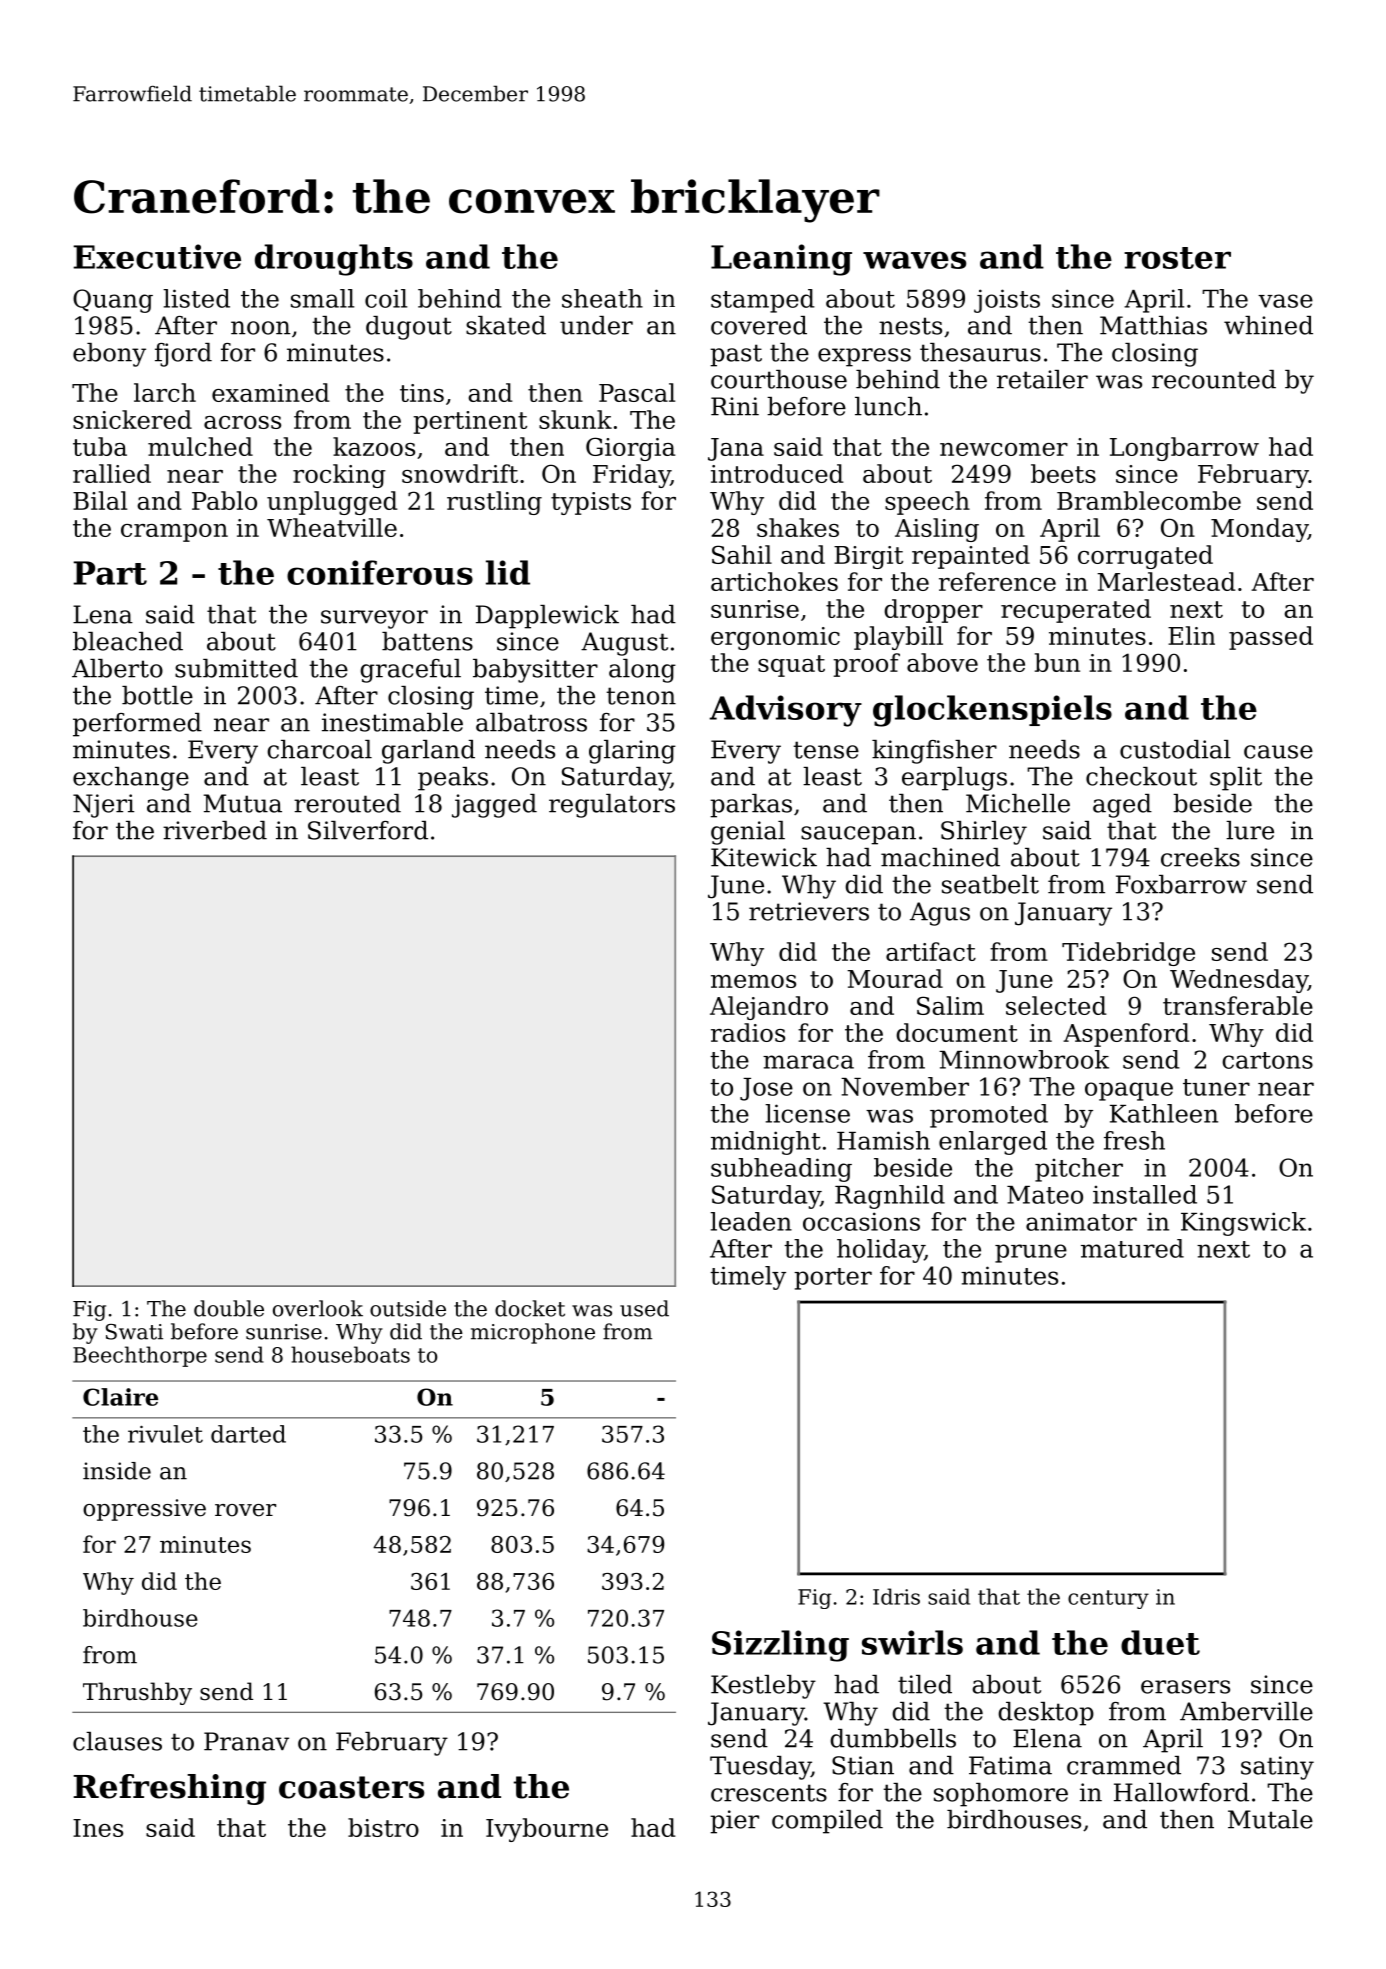 This screenshot has height=1969, width=1386. What do you see at coordinates (785, 711) in the screenshot?
I see `Advisory` at bounding box center [785, 711].
